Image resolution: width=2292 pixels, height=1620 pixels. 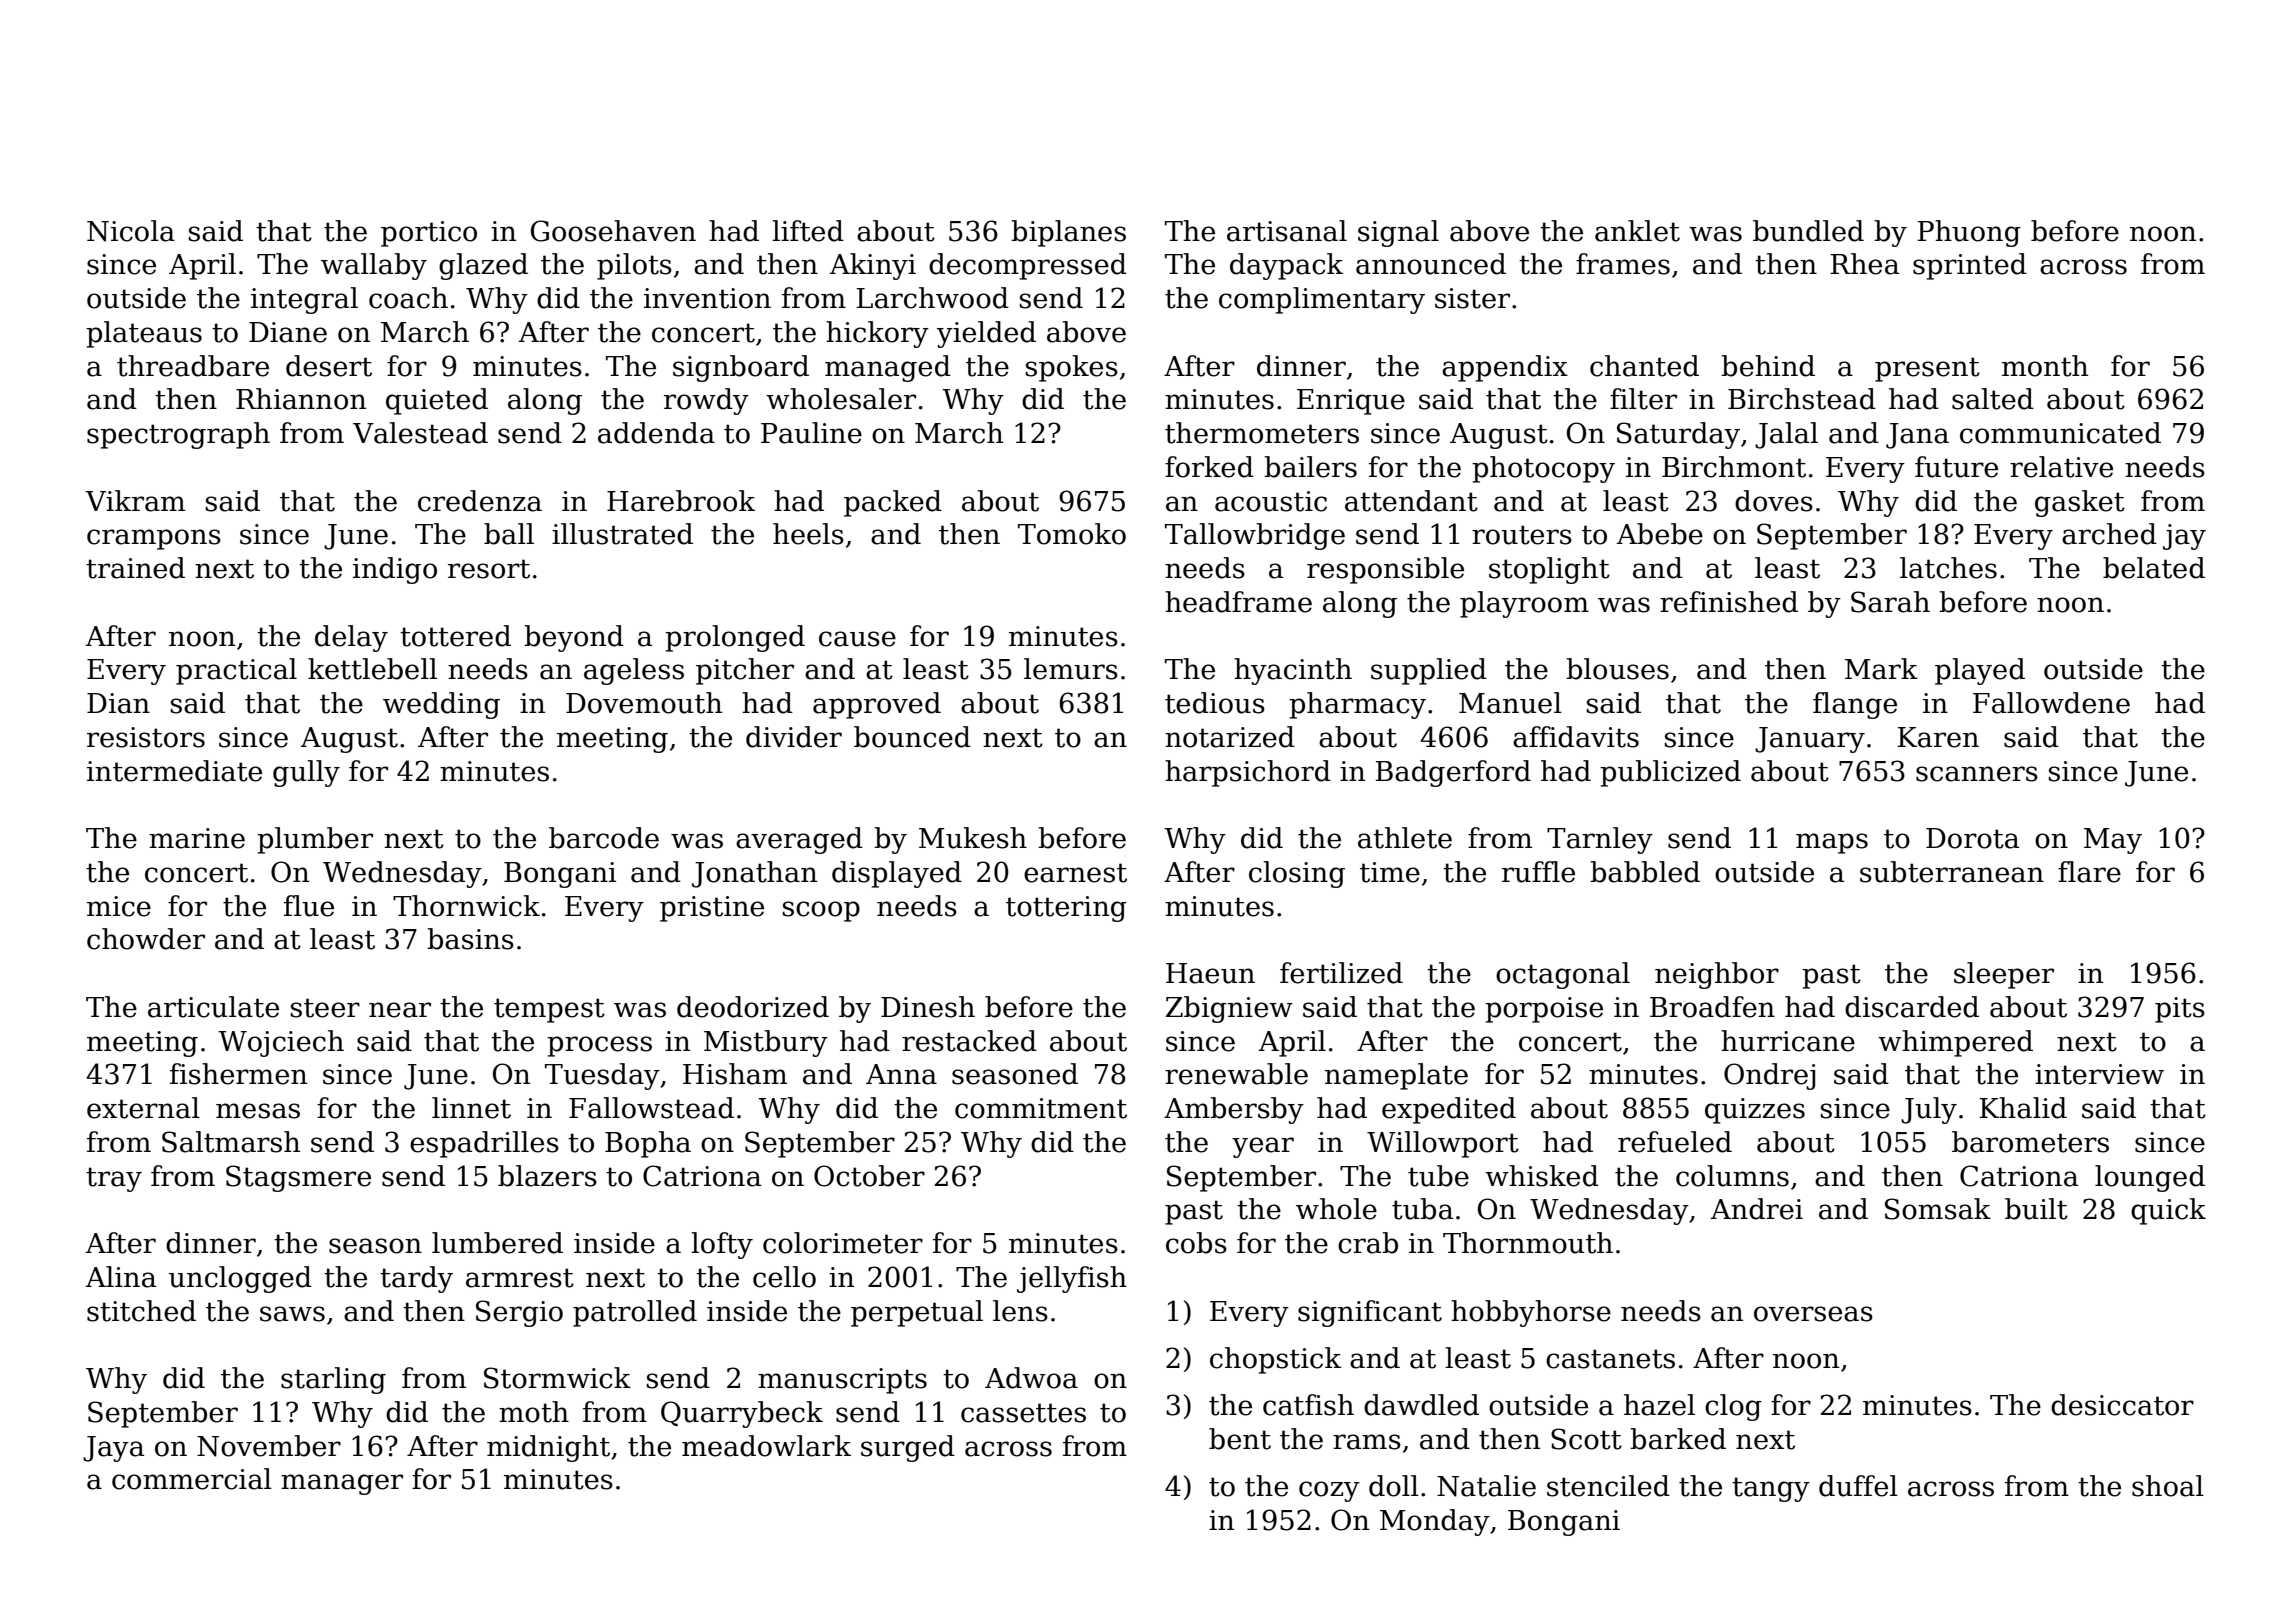 I want to click on tray, so click(x=114, y=1179).
